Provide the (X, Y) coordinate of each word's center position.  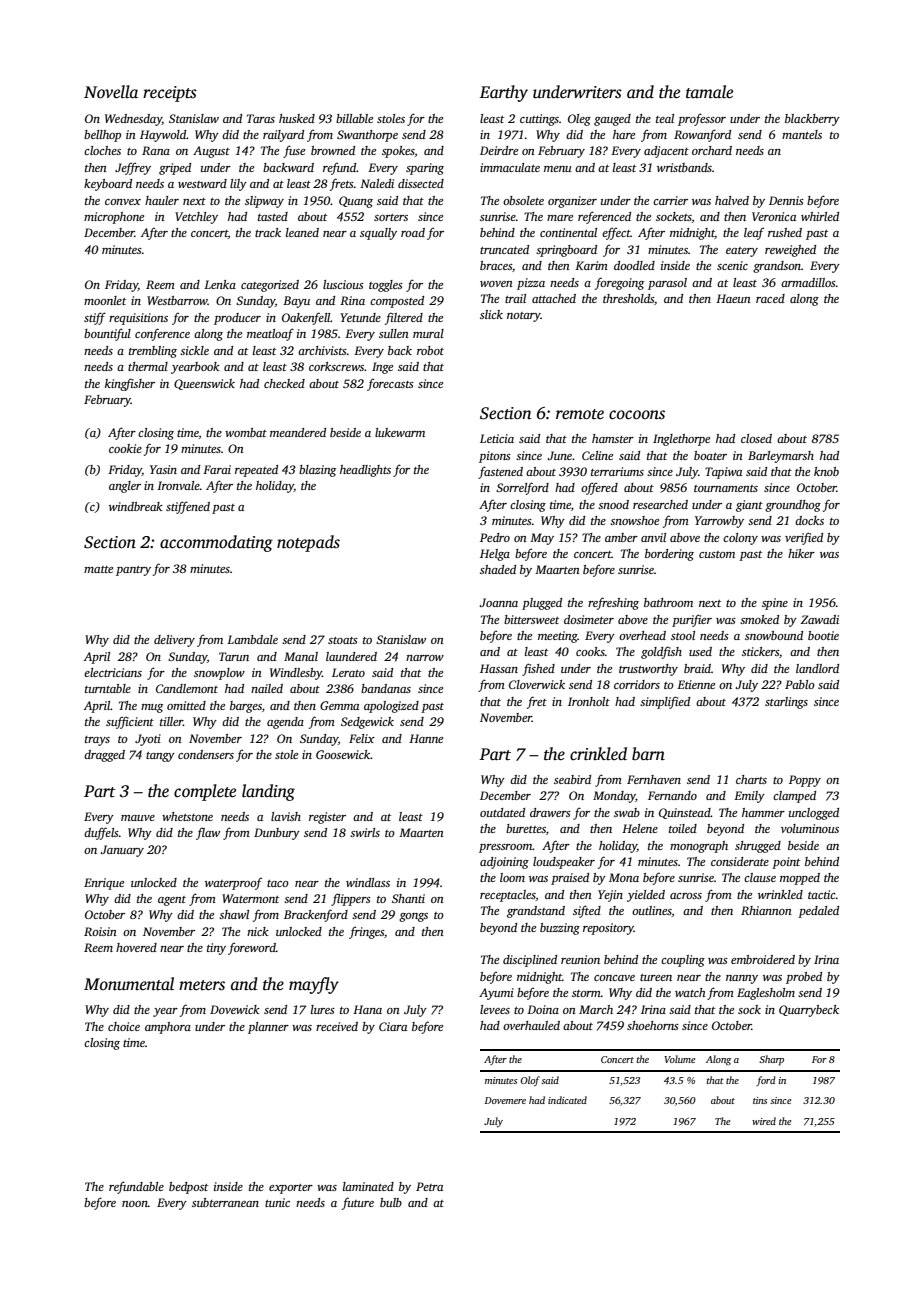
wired (764, 1121)
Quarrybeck (809, 1011)
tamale (709, 92)
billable (354, 118)
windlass (368, 882)
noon (135, 1204)
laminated (368, 1186)
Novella (111, 92)
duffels (101, 833)
